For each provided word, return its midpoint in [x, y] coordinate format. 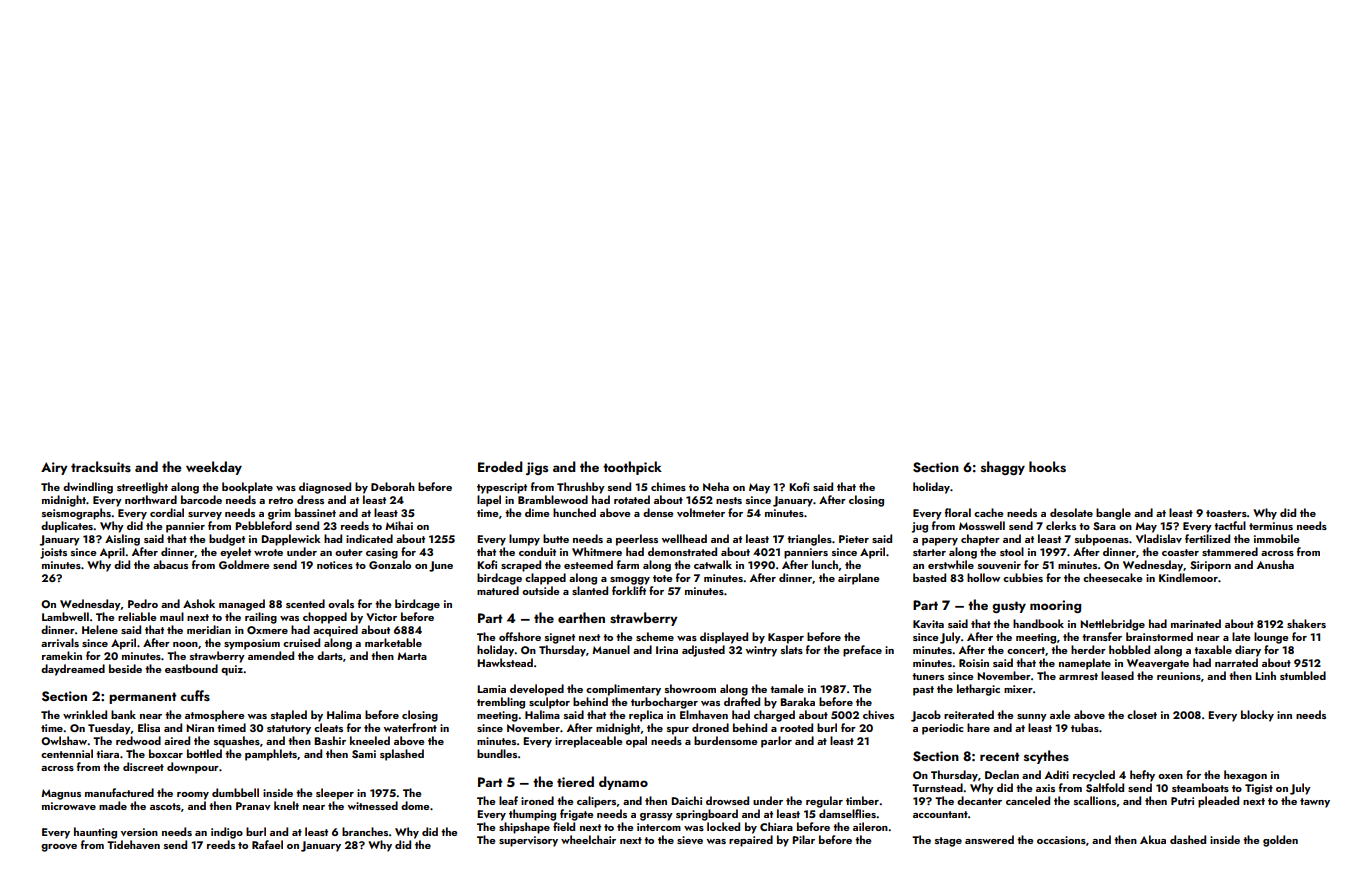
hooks [1047, 466]
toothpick [632, 468]
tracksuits [101, 466]
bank [123, 714]
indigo [227, 833]
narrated [1236, 662]
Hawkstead [505, 662]
